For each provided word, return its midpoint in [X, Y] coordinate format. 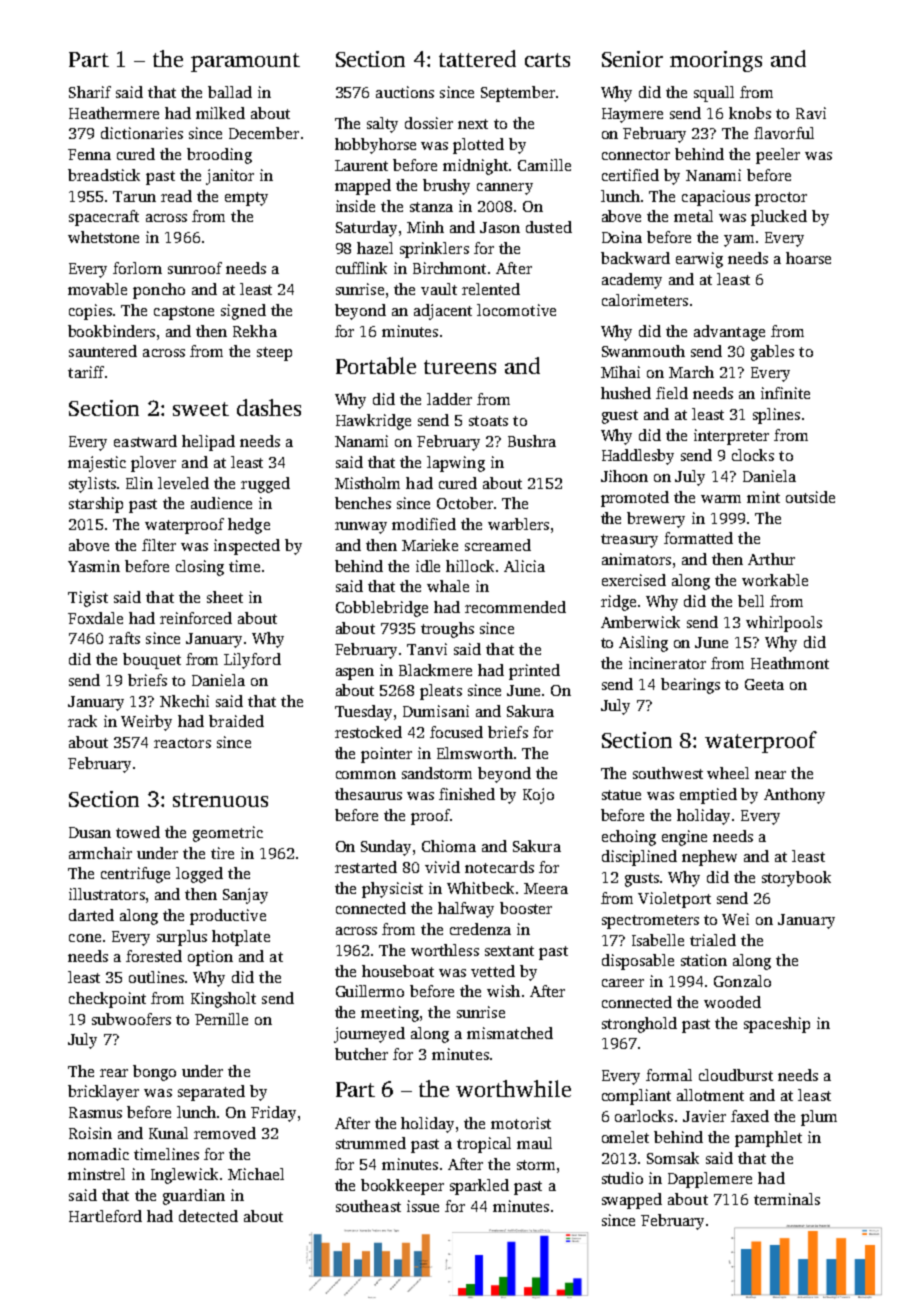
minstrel [96, 1174]
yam [739, 241]
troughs [447, 630]
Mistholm [367, 483]
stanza [431, 207]
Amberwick [640, 622]
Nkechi [184, 701]
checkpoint [107, 1000]
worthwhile [513, 1088]
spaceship [777, 1025]
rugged [265, 485]
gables [772, 353]
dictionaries [142, 133]
